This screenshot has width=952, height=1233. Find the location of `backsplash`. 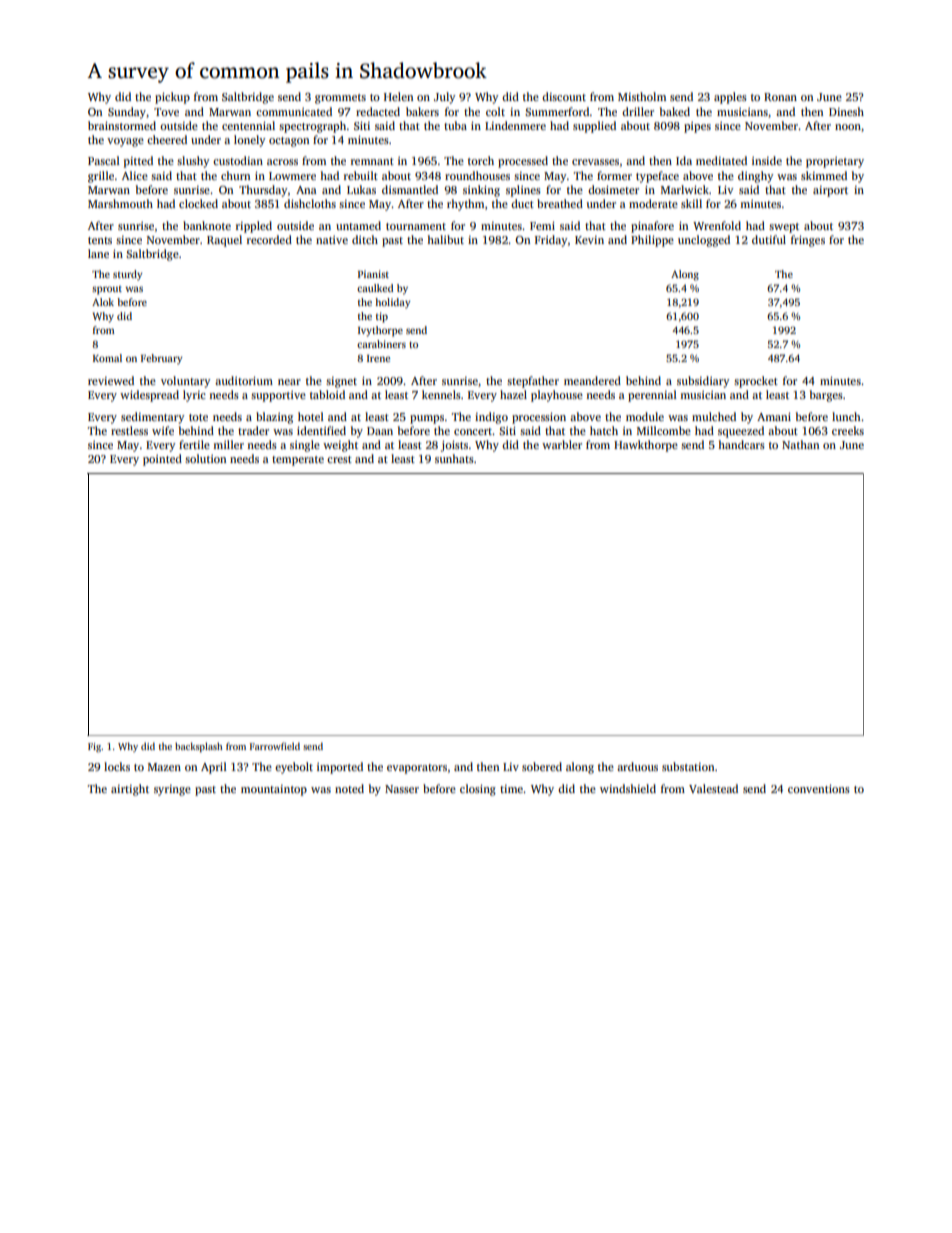

backsplash is located at coordinates (199, 747).
